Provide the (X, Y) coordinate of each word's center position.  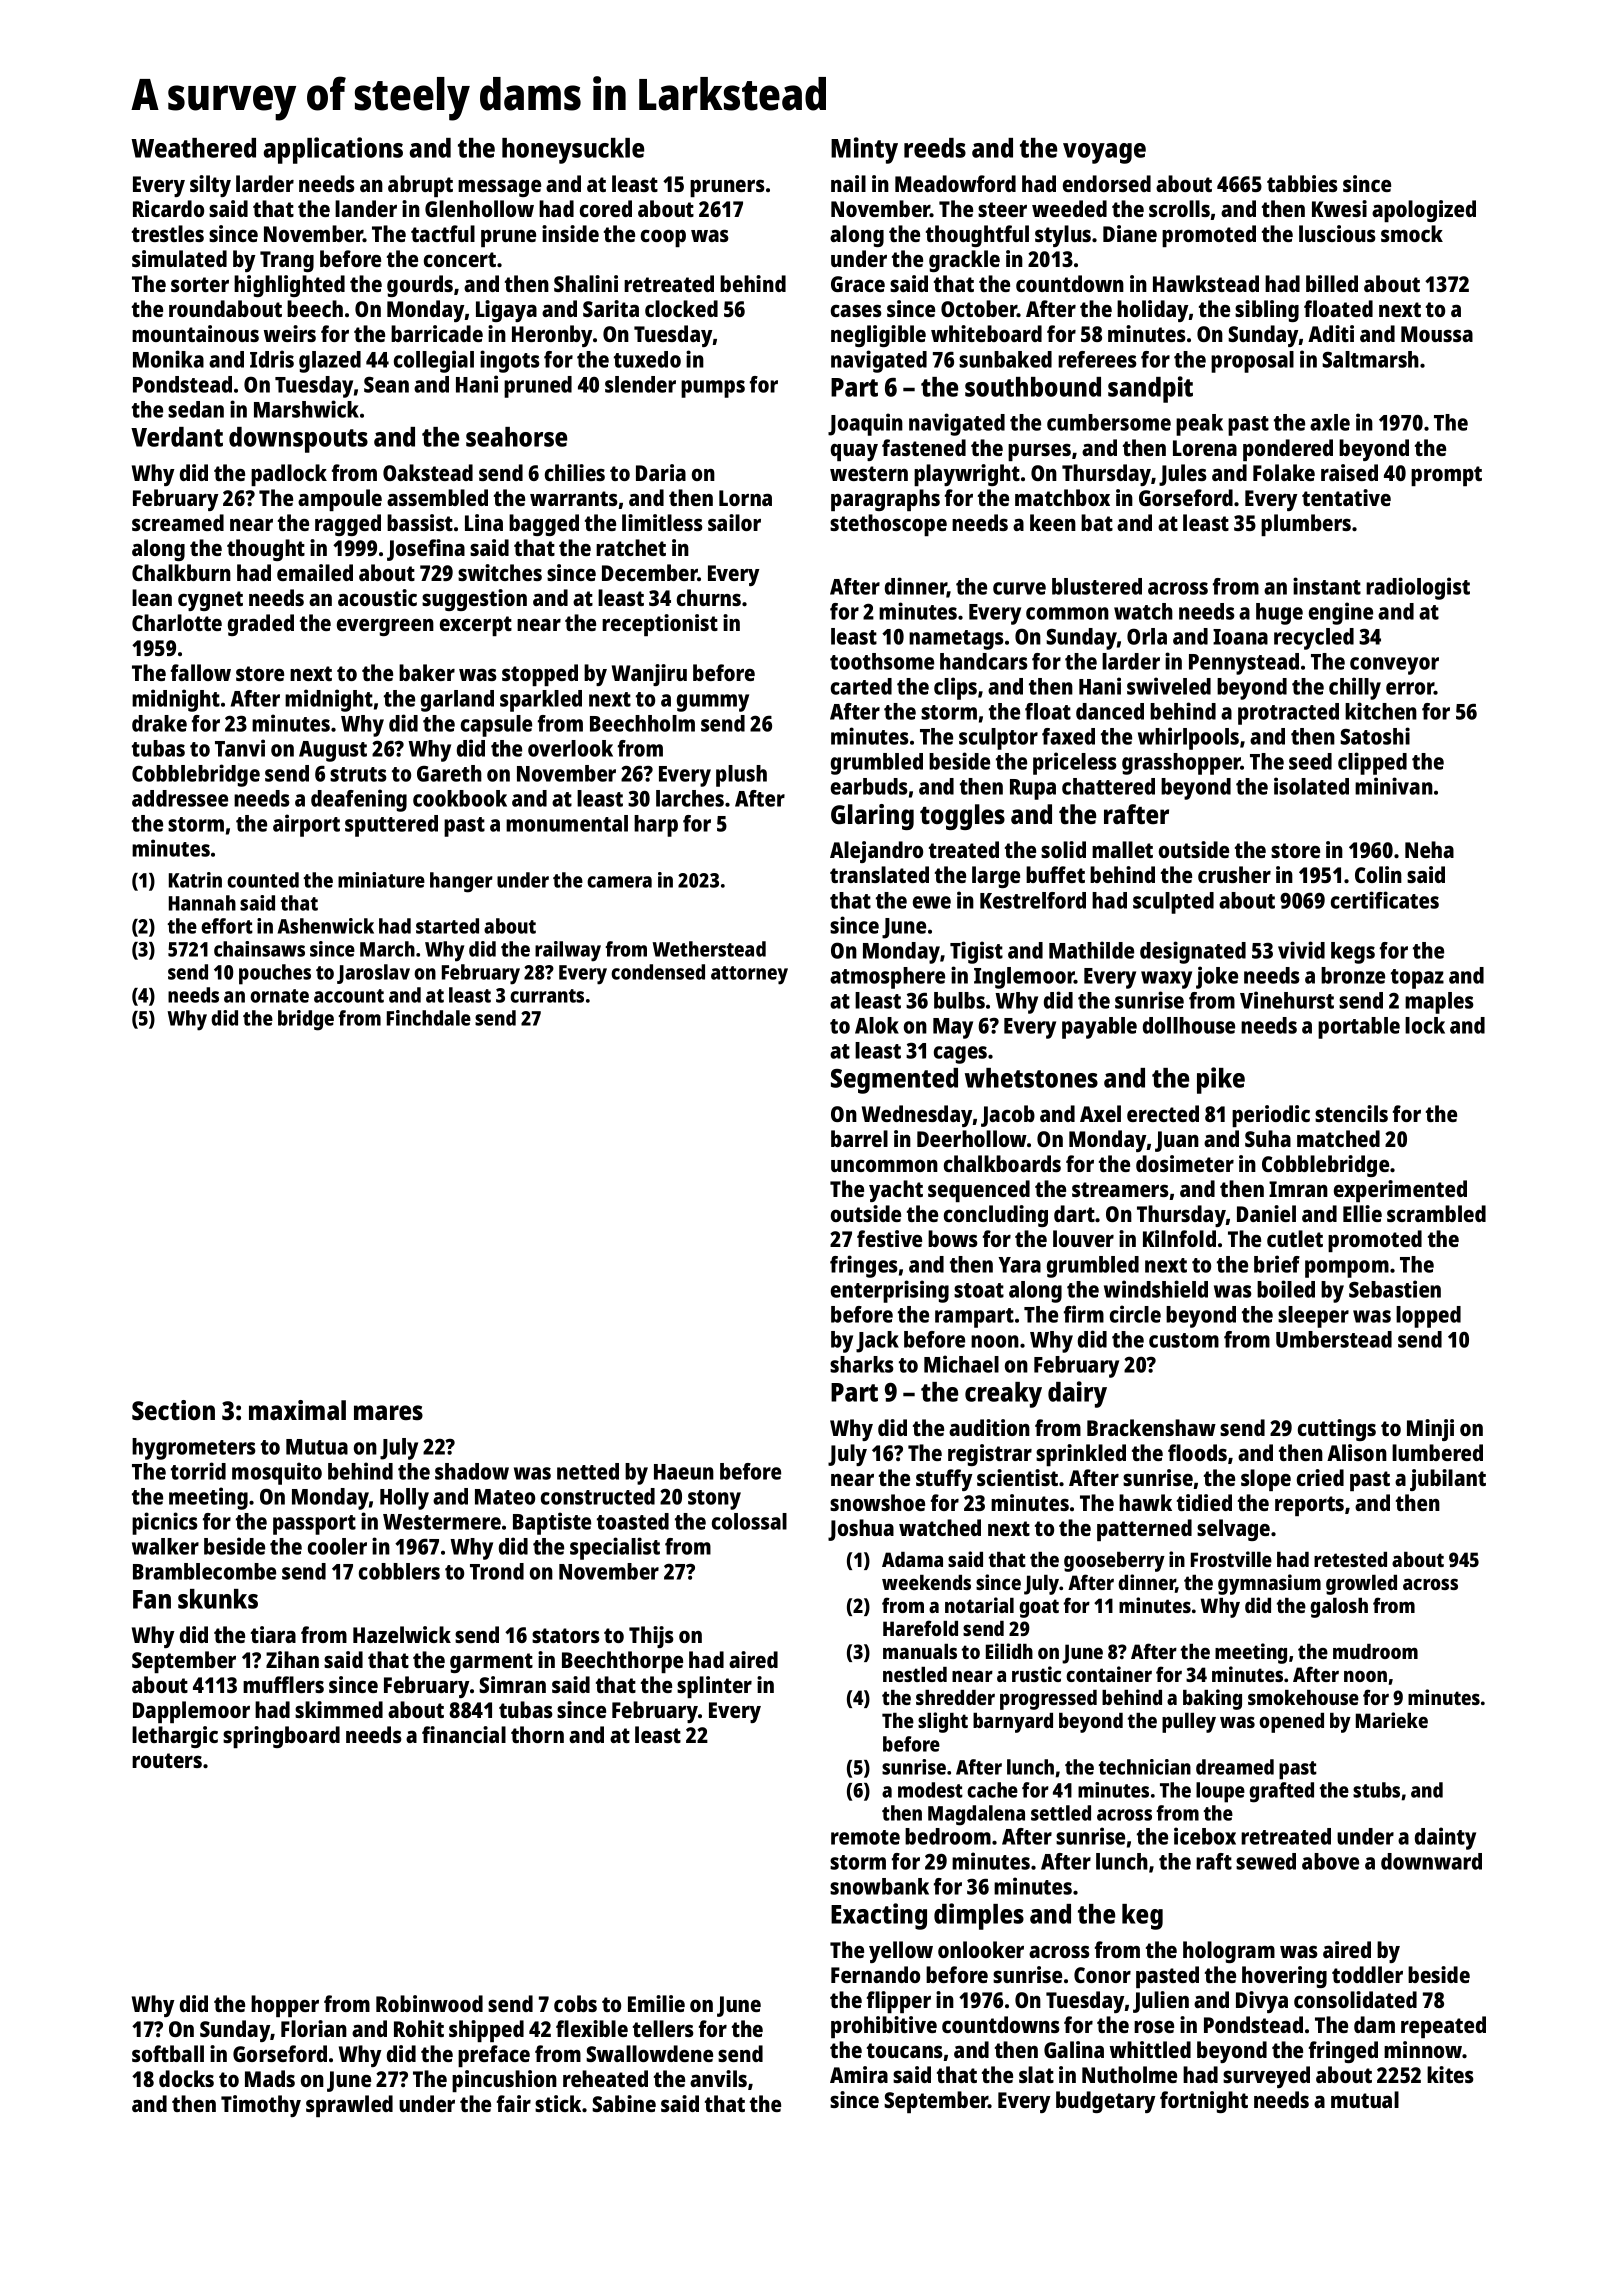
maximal (297, 1410)
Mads (270, 2078)
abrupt (420, 186)
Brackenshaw (1151, 1427)
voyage (1104, 153)
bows (953, 1238)
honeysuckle (573, 151)
